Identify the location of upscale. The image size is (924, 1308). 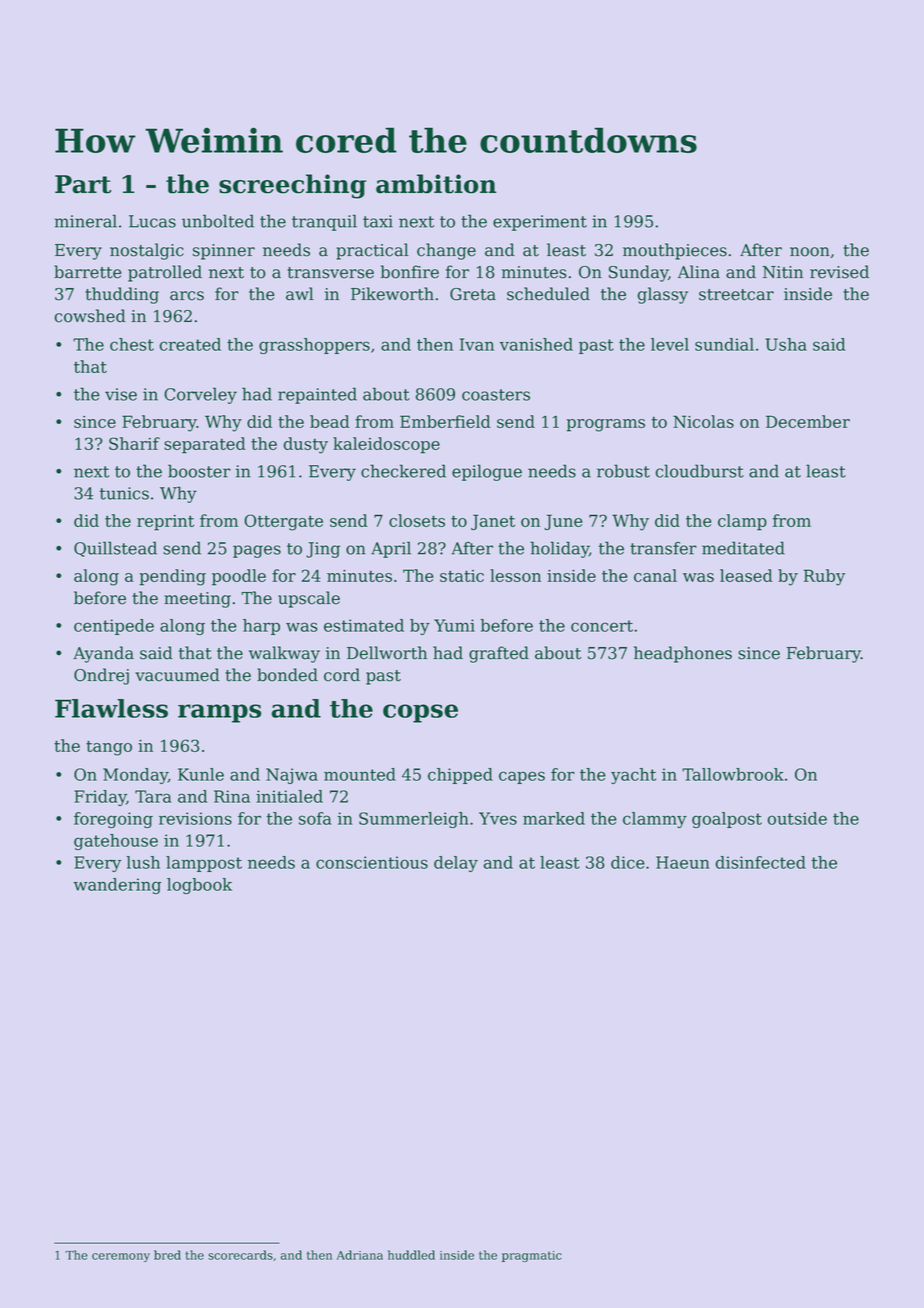
(309, 599).
